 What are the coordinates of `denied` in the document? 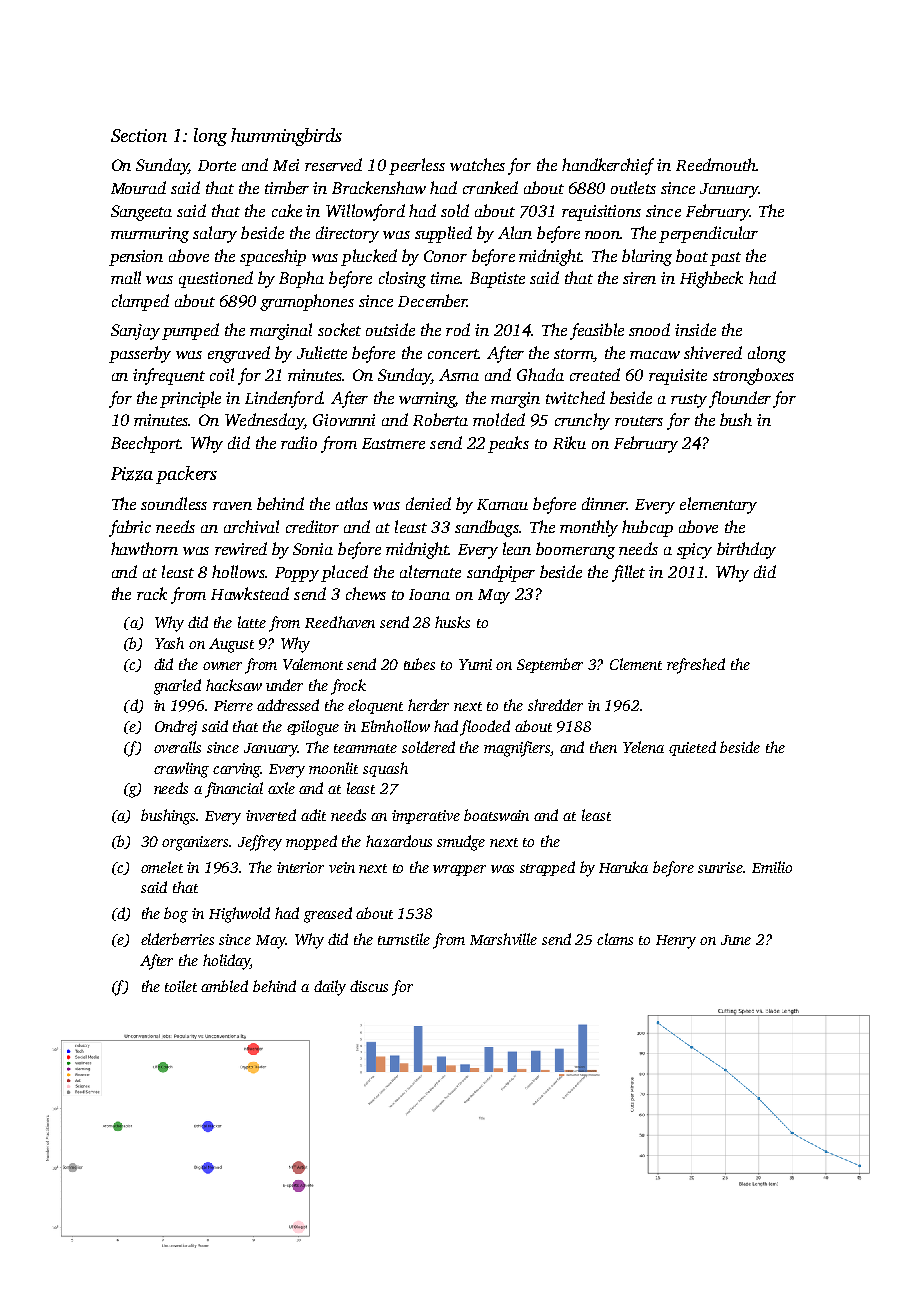 It's located at (428, 503).
